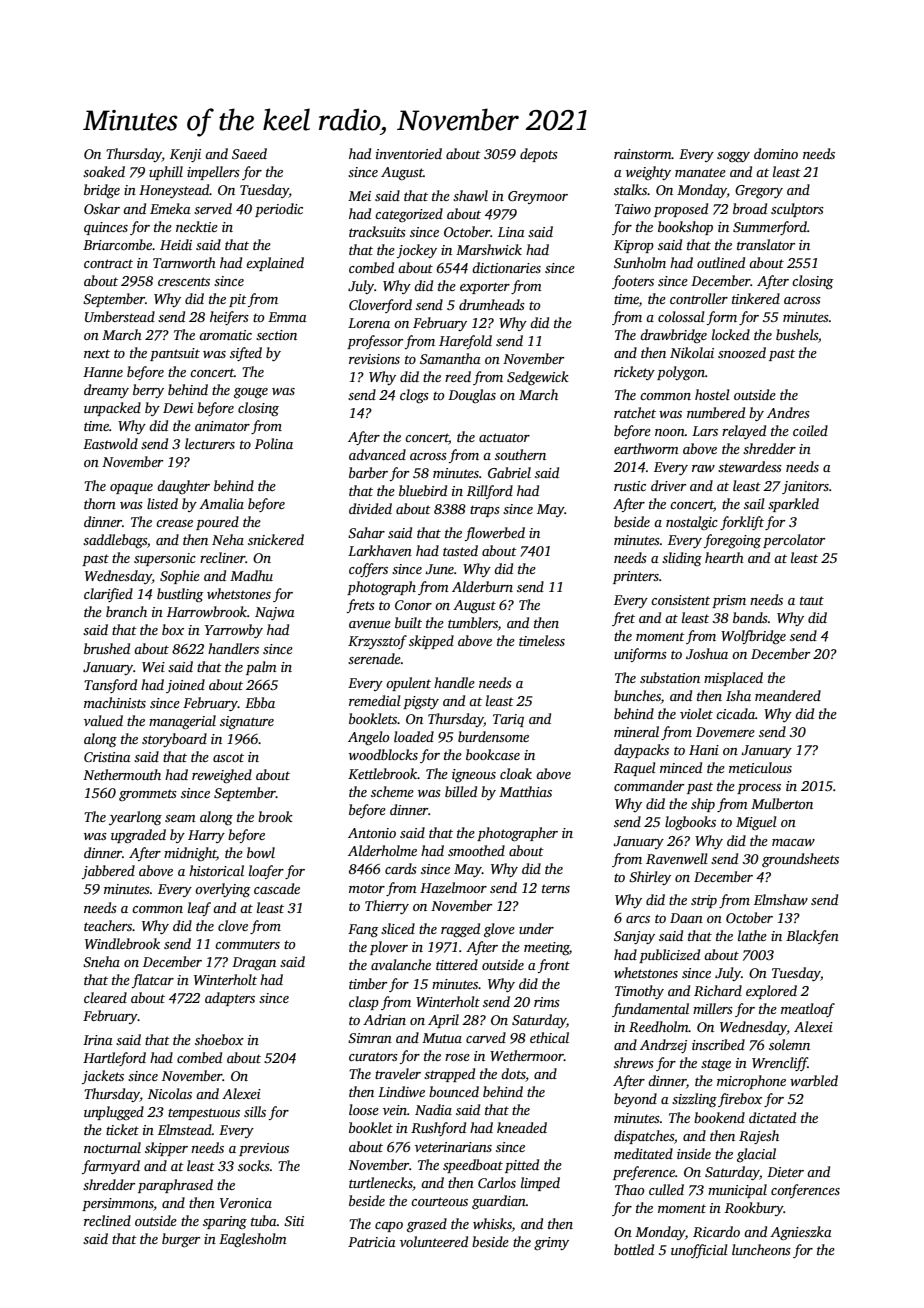 This page has width=924, height=1308. What do you see at coordinates (368, 570) in the page?
I see `coffers` at bounding box center [368, 570].
